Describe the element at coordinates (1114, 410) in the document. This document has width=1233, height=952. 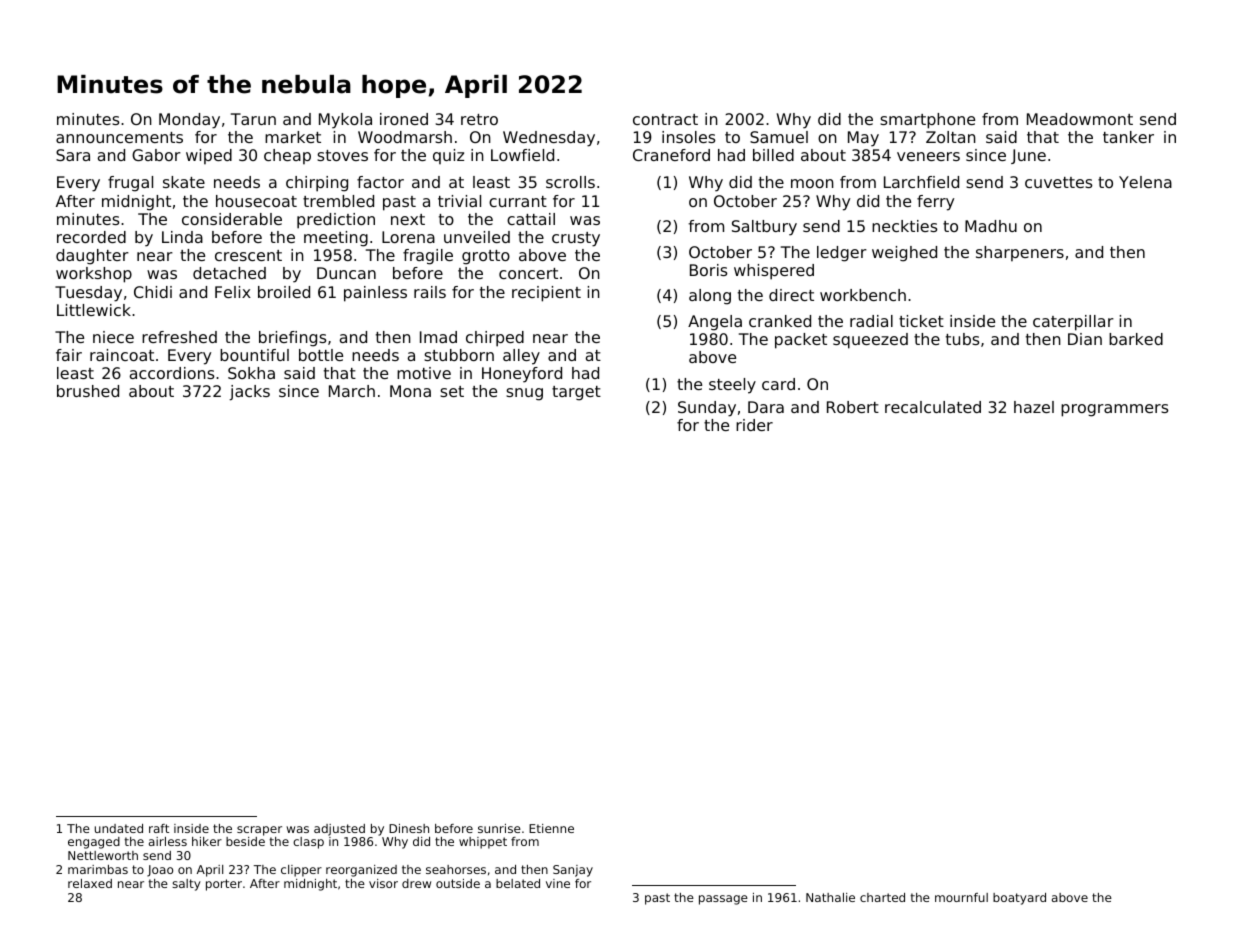
I see `programmers` at that location.
